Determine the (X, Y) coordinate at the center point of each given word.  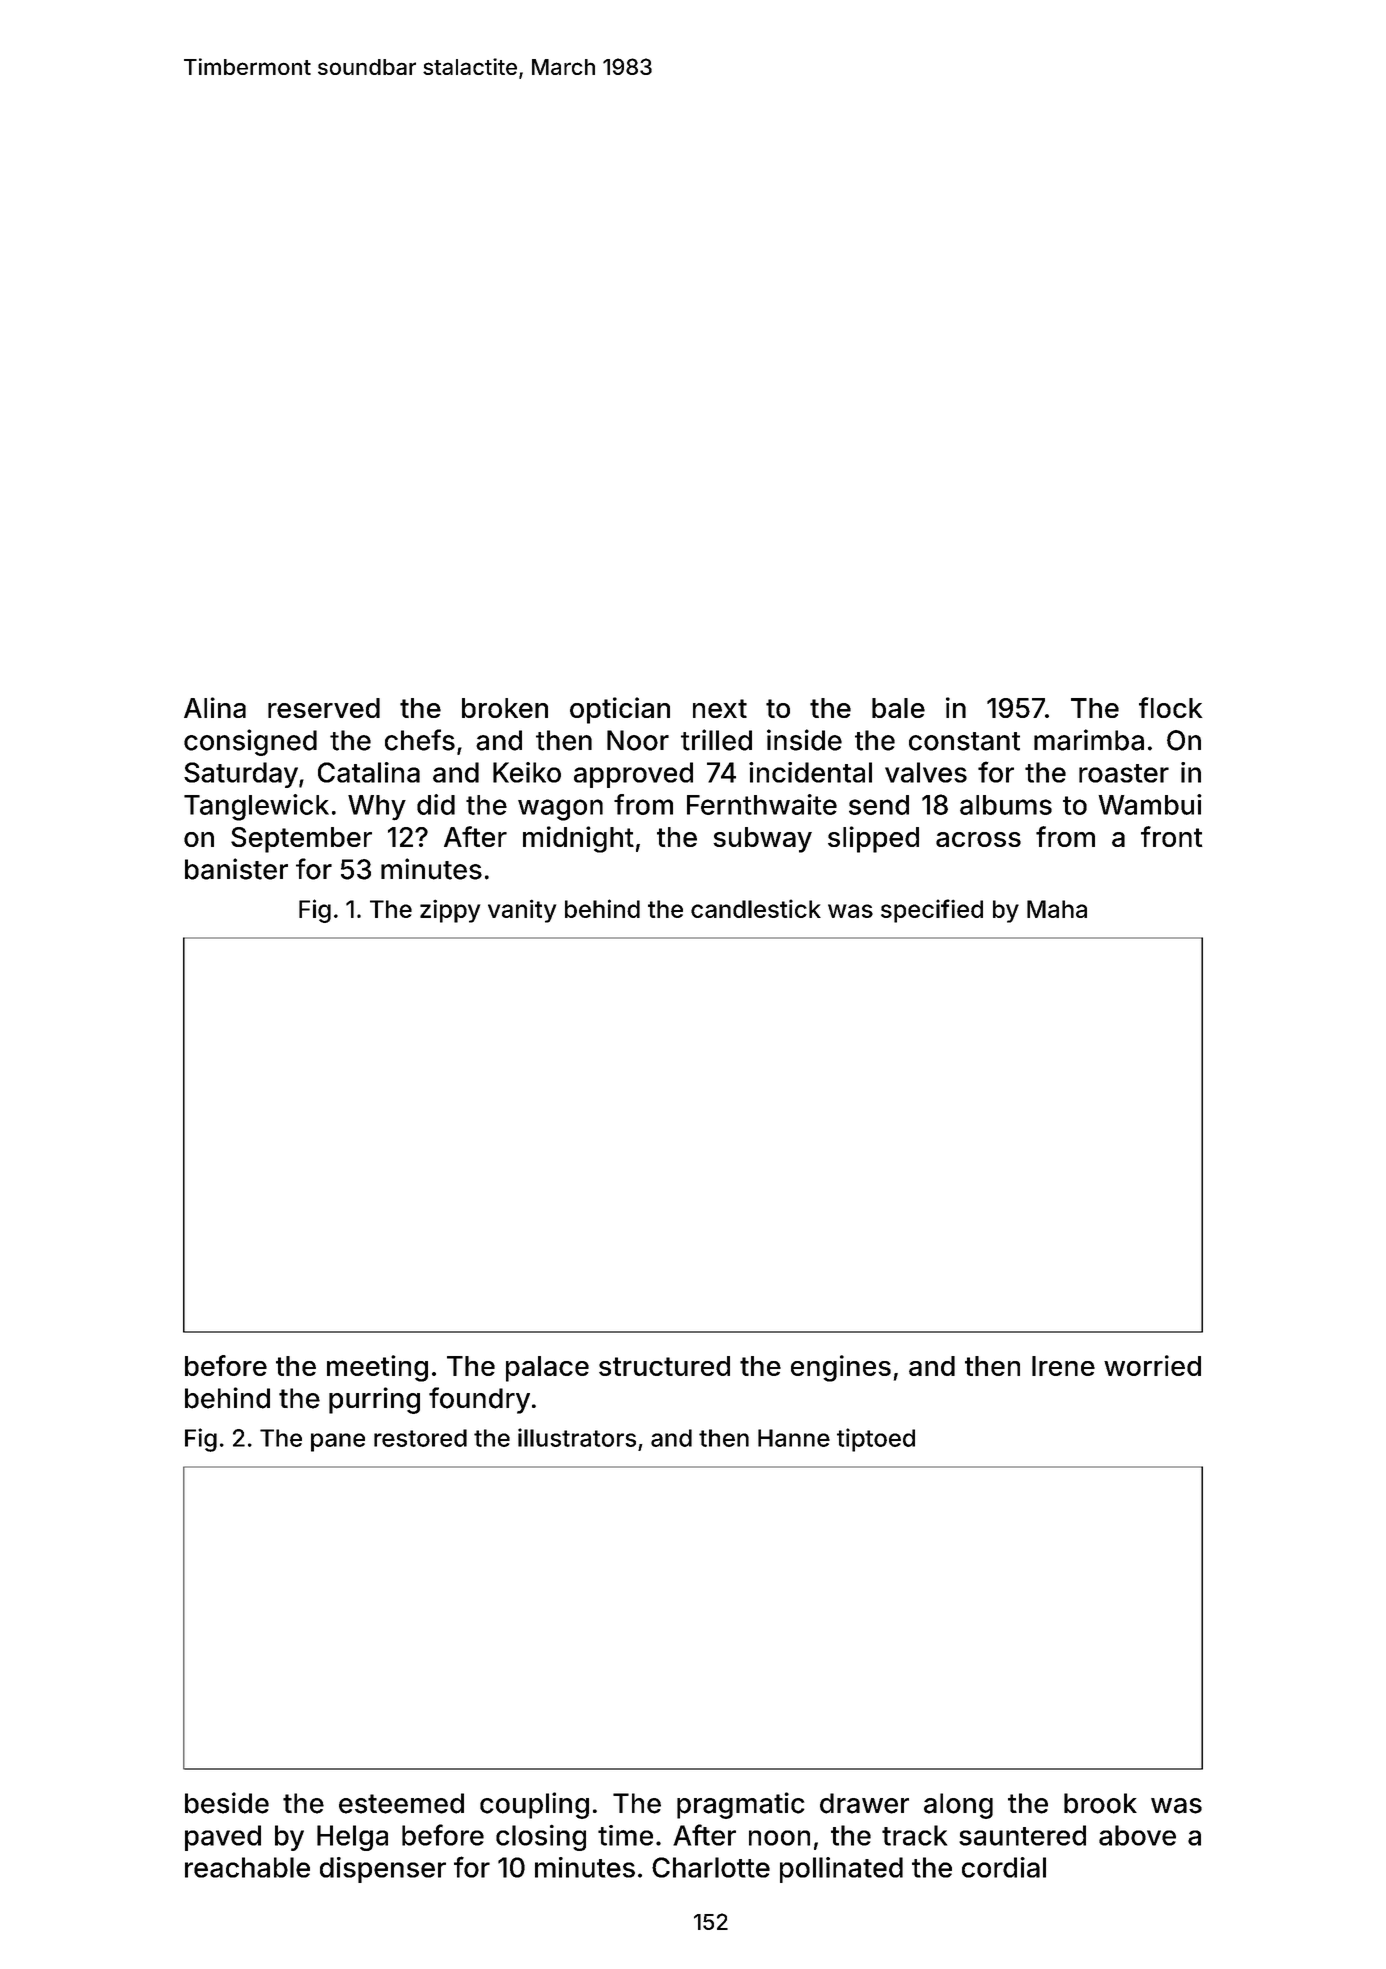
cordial (1004, 1867)
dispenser (383, 1870)
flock (1170, 707)
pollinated (841, 1870)
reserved (324, 708)
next (720, 708)
